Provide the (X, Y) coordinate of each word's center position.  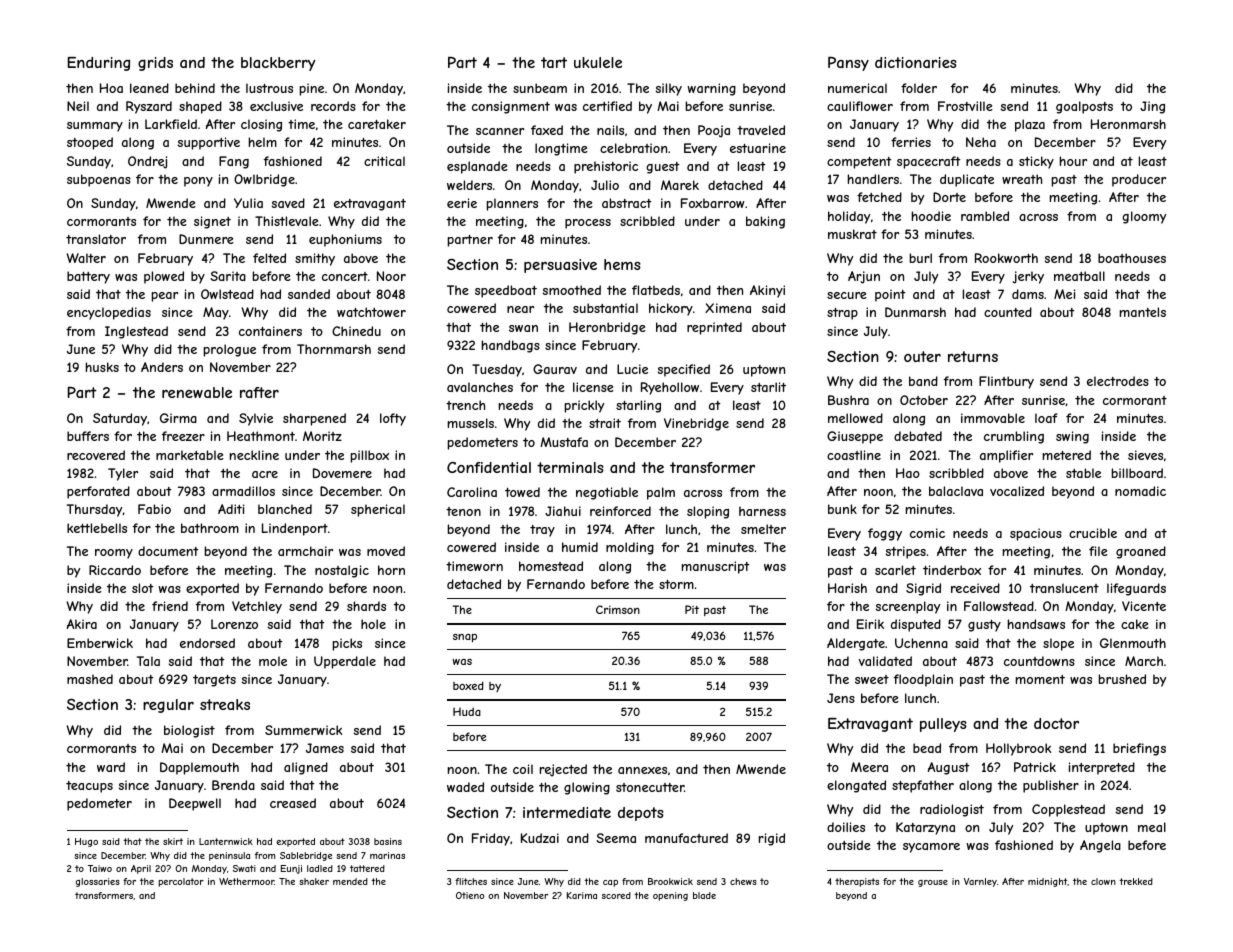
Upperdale (345, 662)
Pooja (714, 131)
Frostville (965, 106)
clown (1103, 881)
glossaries (98, 882)
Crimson (618, 609)
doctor (1056, 723)
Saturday (120, 419)
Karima (582, 895)
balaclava (956, 491)
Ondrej (147, 162)
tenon (463, 511)
